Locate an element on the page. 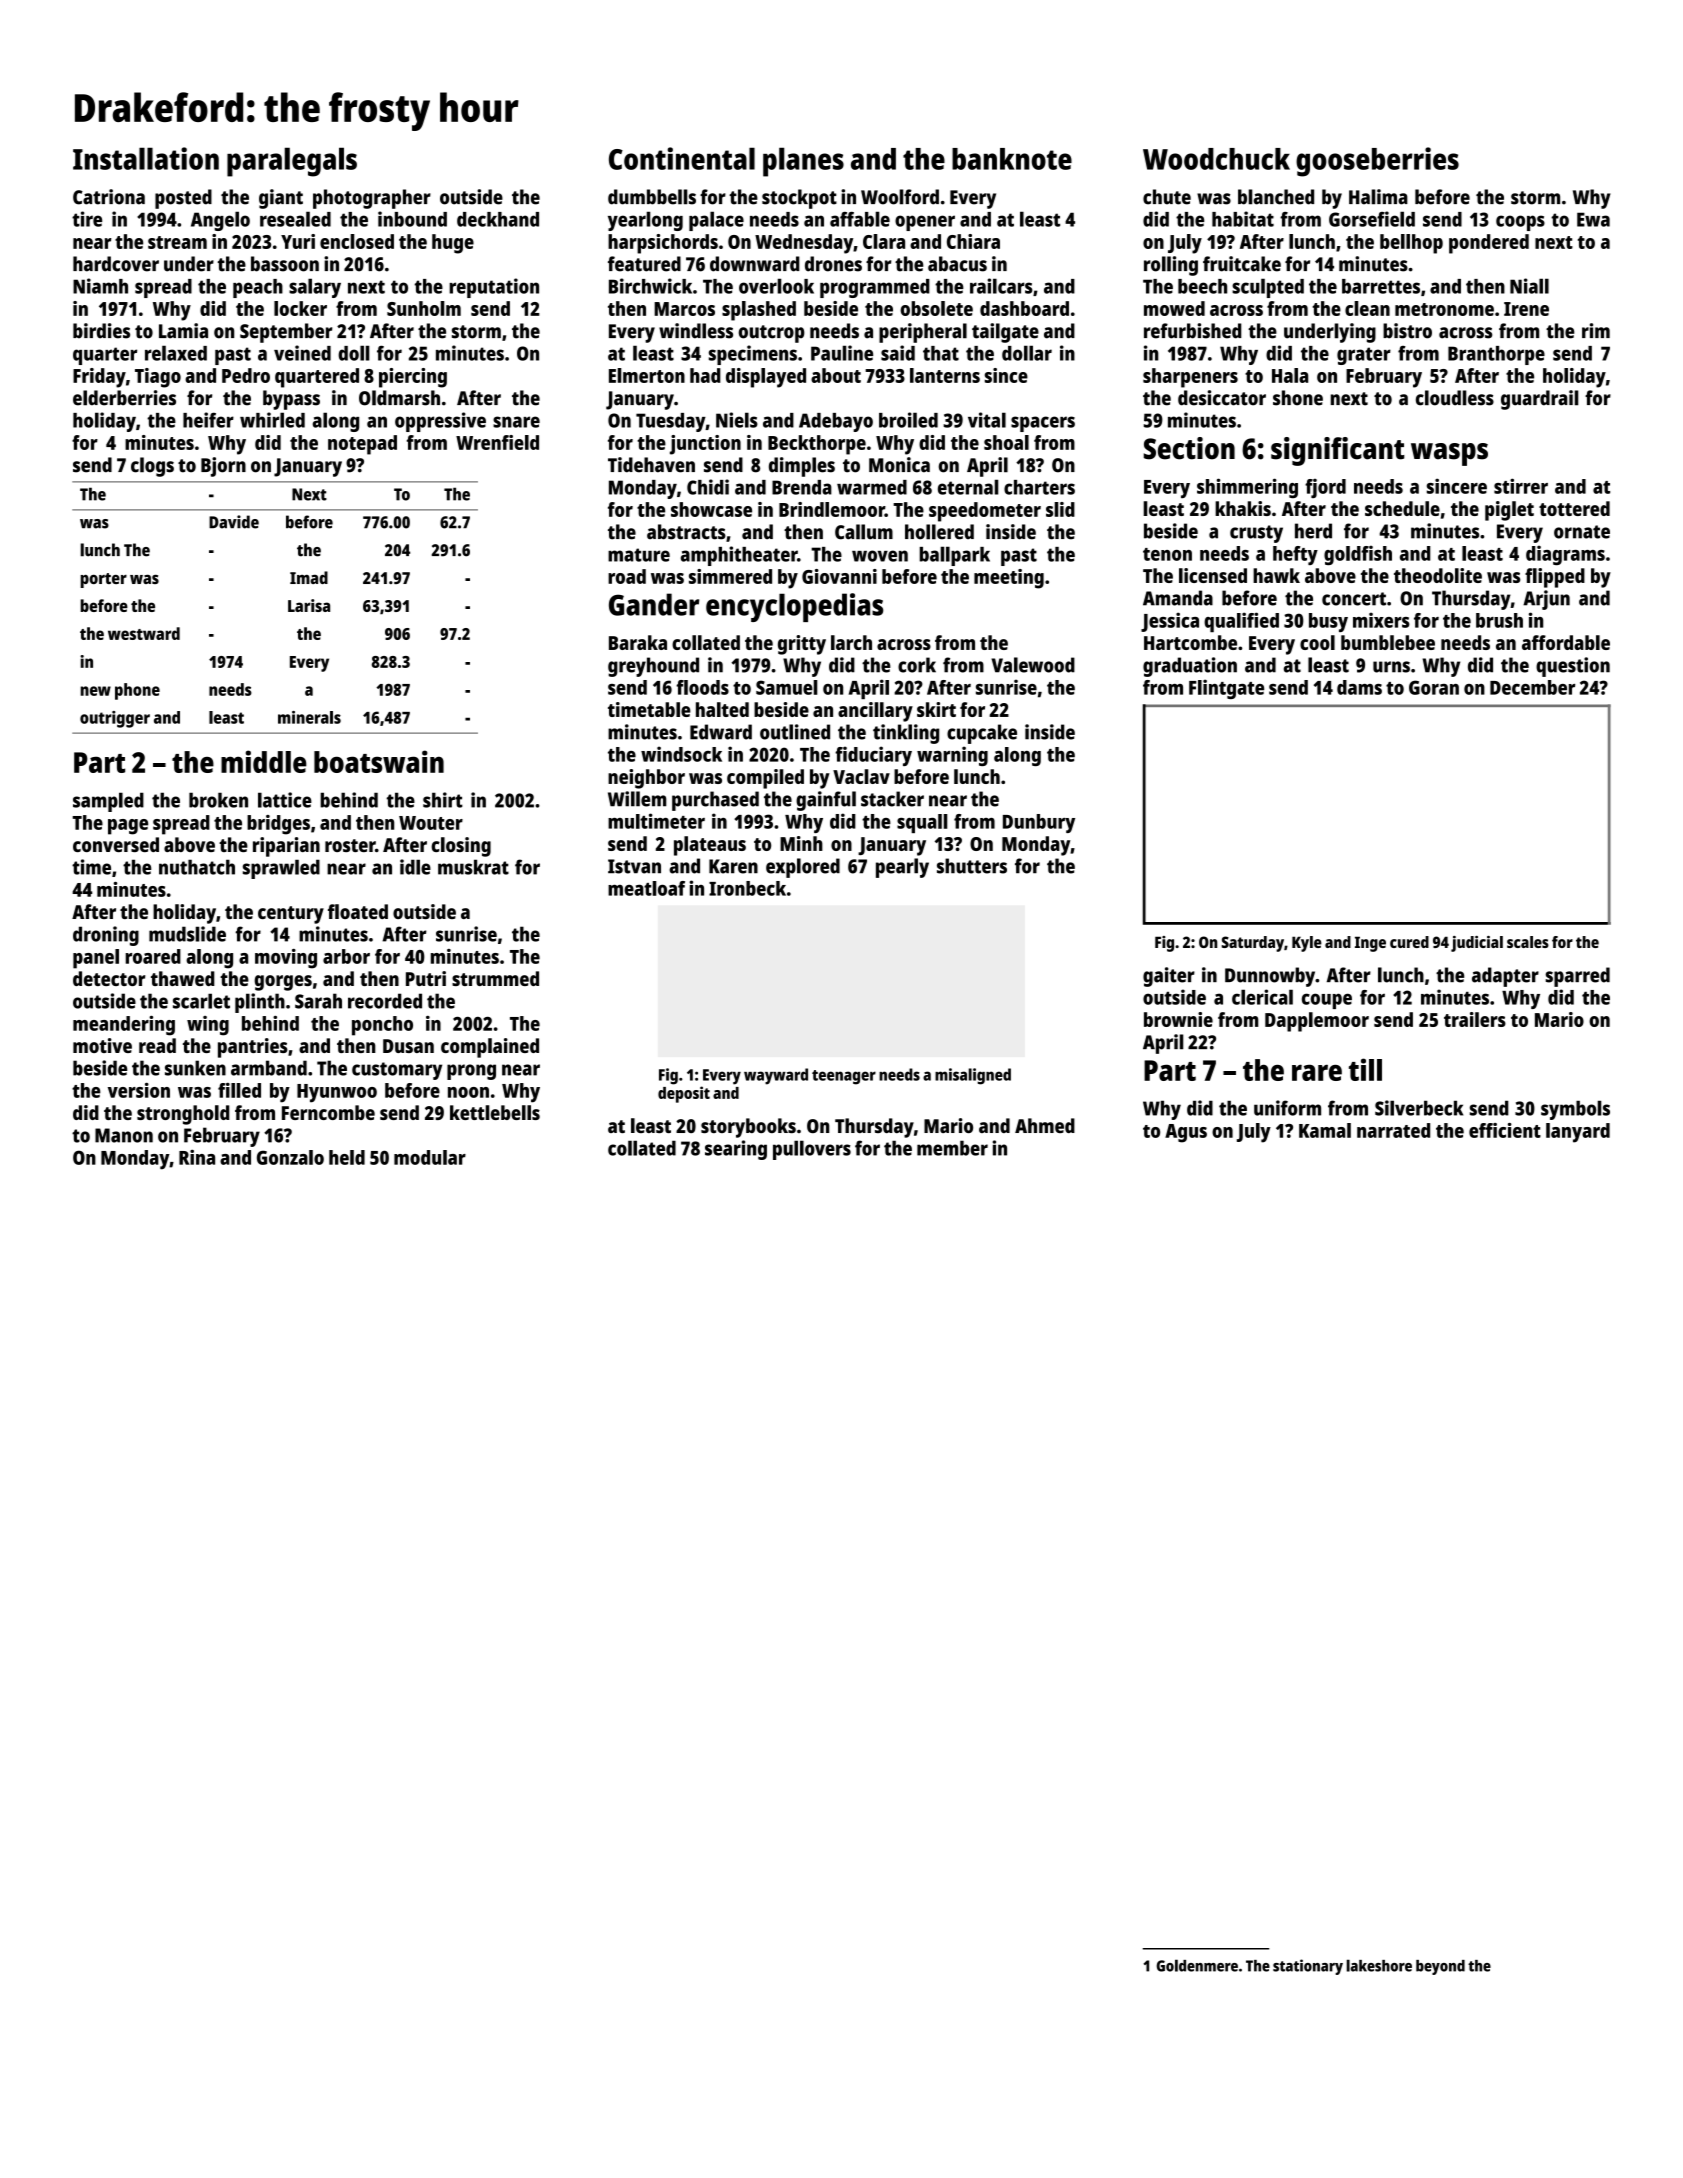 This image has width=1683, height=2178. searing is located at coordinates (736, 1150).
